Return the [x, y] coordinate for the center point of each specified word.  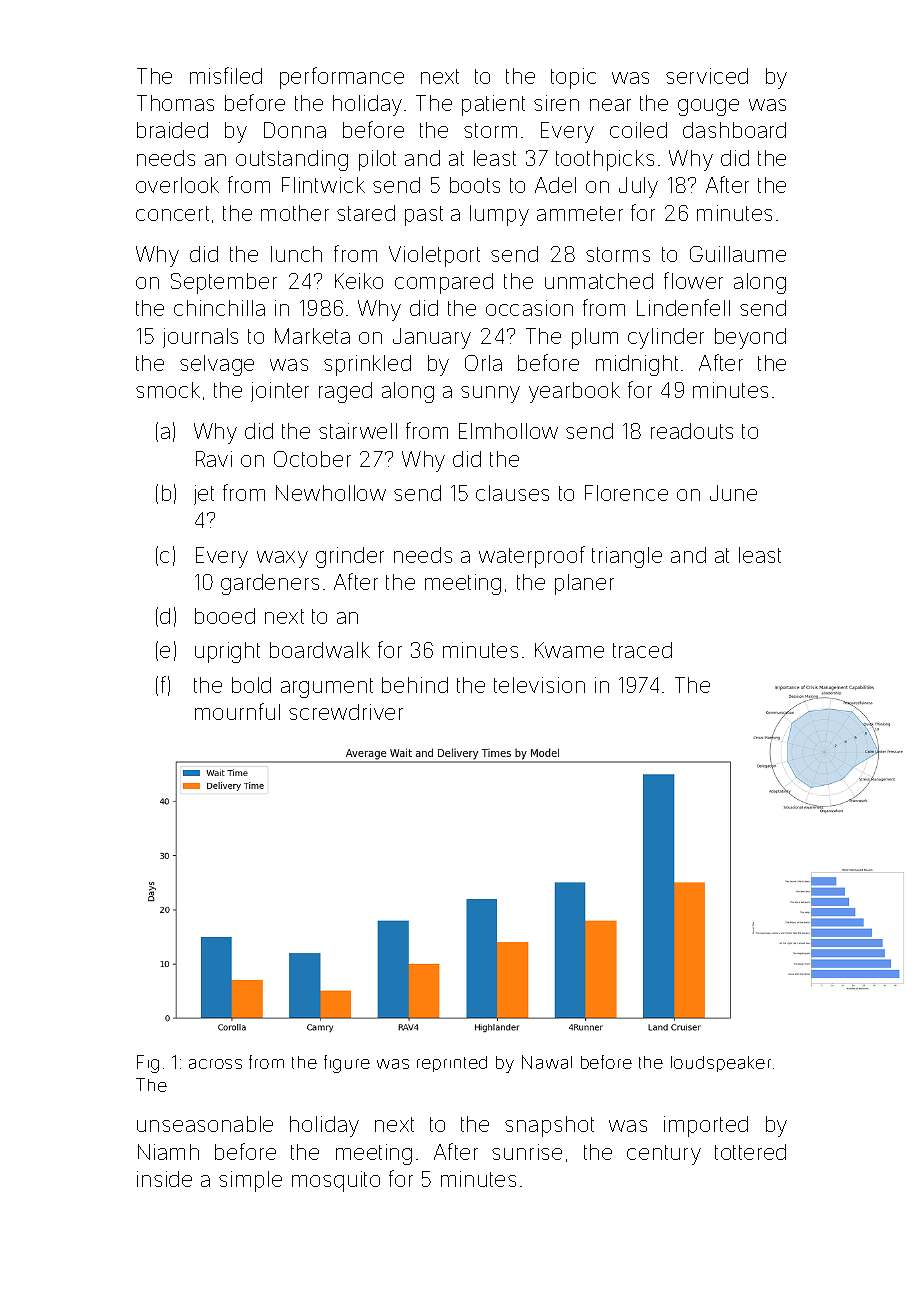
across [215, 1064]
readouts [692, 431]
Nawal [547, 1062]
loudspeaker [721, 1064]
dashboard [734, 130]
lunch [296, 254]
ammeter [580, 213]
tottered [750, 1152]
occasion [529, 308]
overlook [177, 185]
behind [415, 685]
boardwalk [320, 650]
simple [250, 1181]
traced [642, 650]
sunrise [527, 1152]
